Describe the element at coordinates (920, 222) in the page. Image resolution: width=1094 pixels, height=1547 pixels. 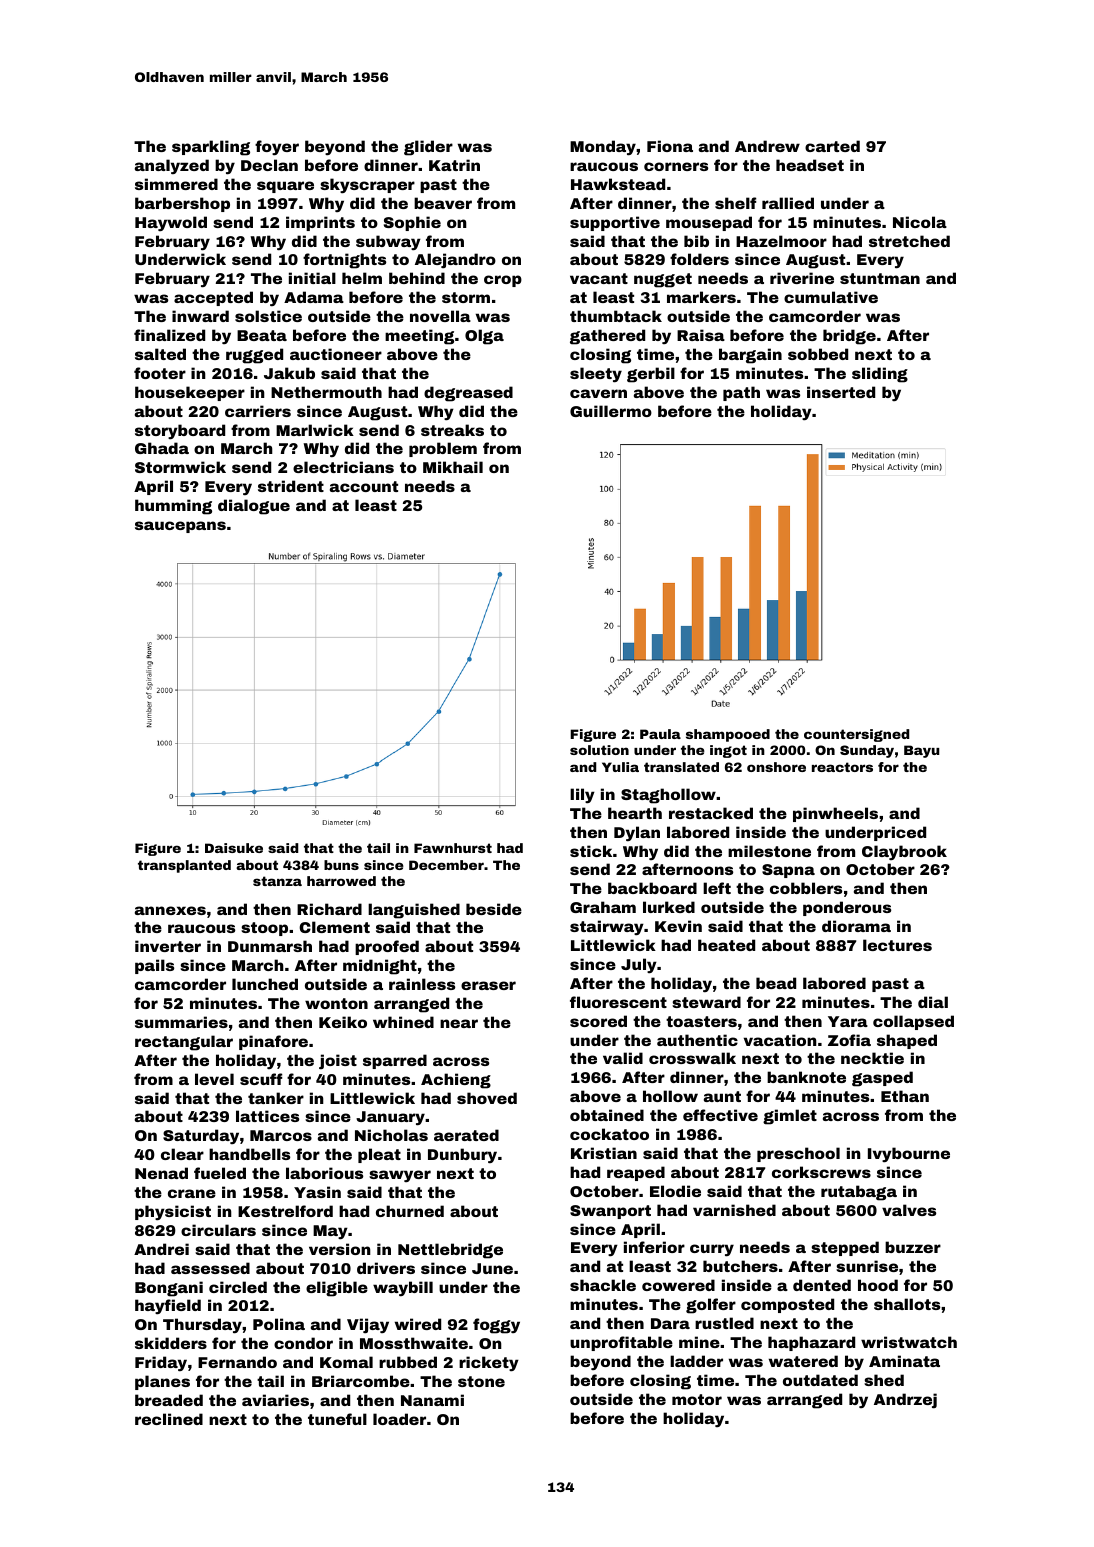
I see `Nicola` at that location.
